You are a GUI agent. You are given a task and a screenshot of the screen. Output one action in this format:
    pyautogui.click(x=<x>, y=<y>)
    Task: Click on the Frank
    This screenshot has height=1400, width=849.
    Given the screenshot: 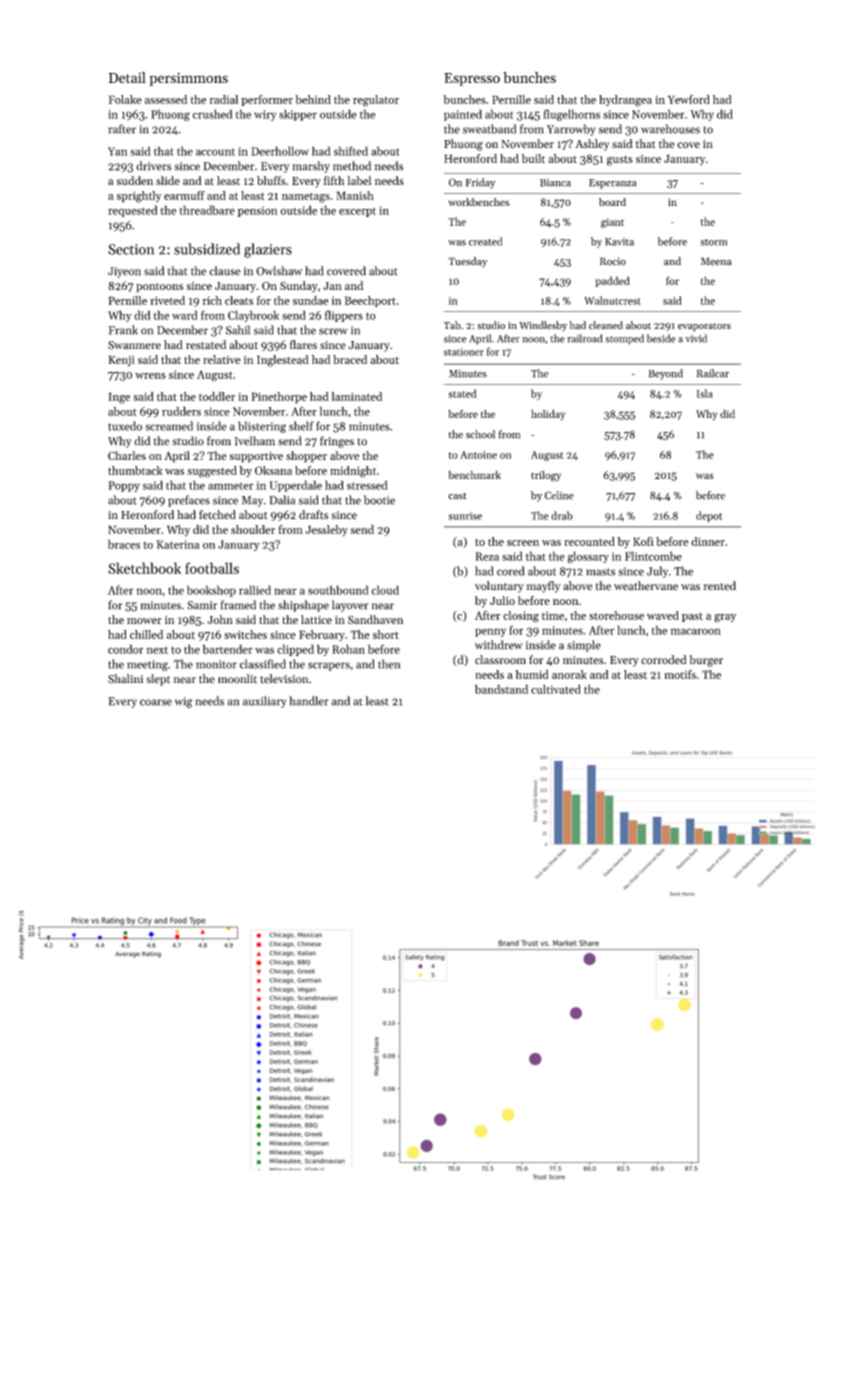 What is the action you would take?
    pyautogui.click(x=123, y=330)
